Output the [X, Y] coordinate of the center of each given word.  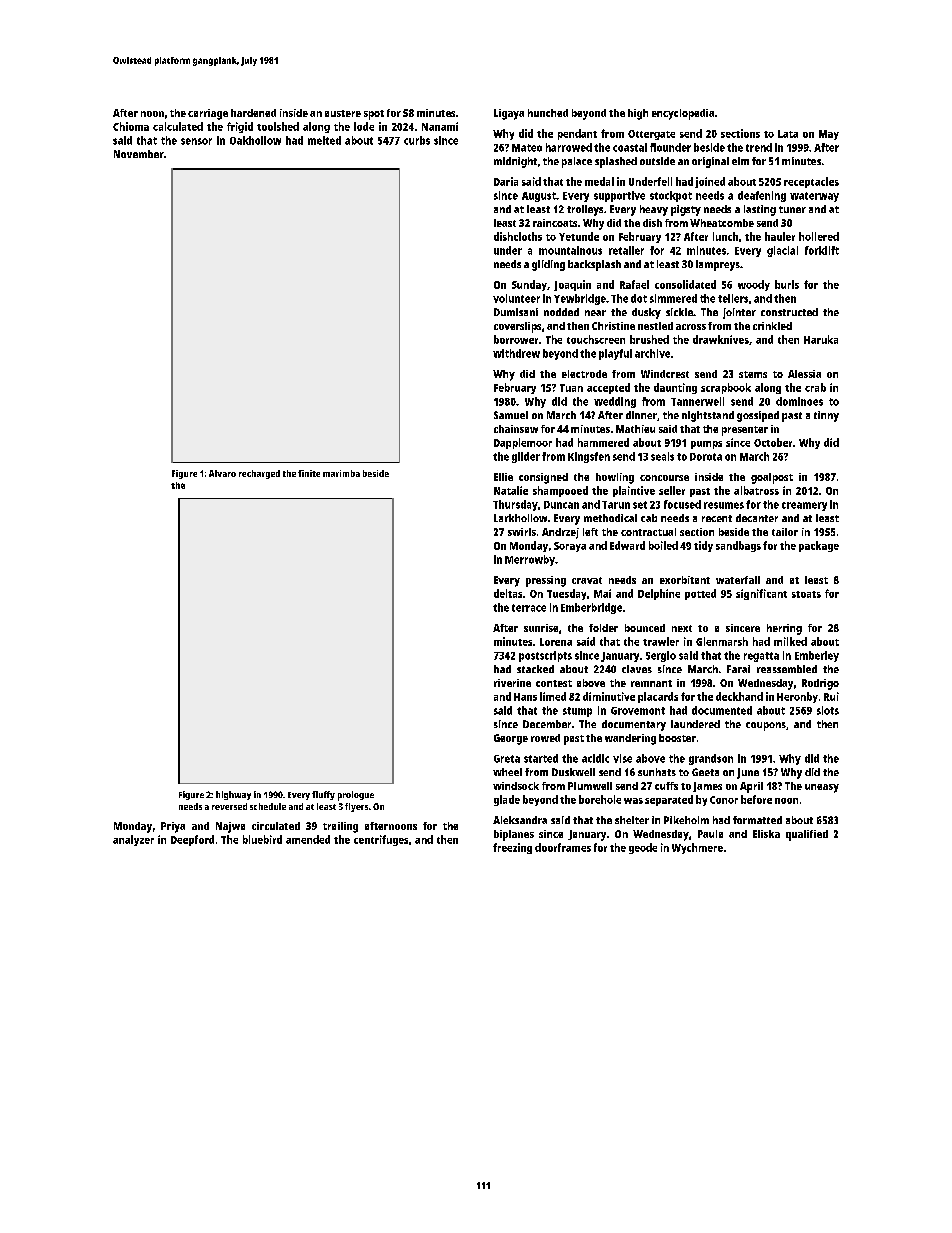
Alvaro [222, 473]
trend [759, 147]
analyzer [133, 840]
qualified [807, 835]
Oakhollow [255, 140]
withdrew [516, 353]
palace [577, 162]
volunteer [516, 298]
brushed [649, 339]
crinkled [772, 326]
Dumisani [516, 312]
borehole [600, 799]
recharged [259, 474]
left [590, 532]
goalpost [772, 478]
